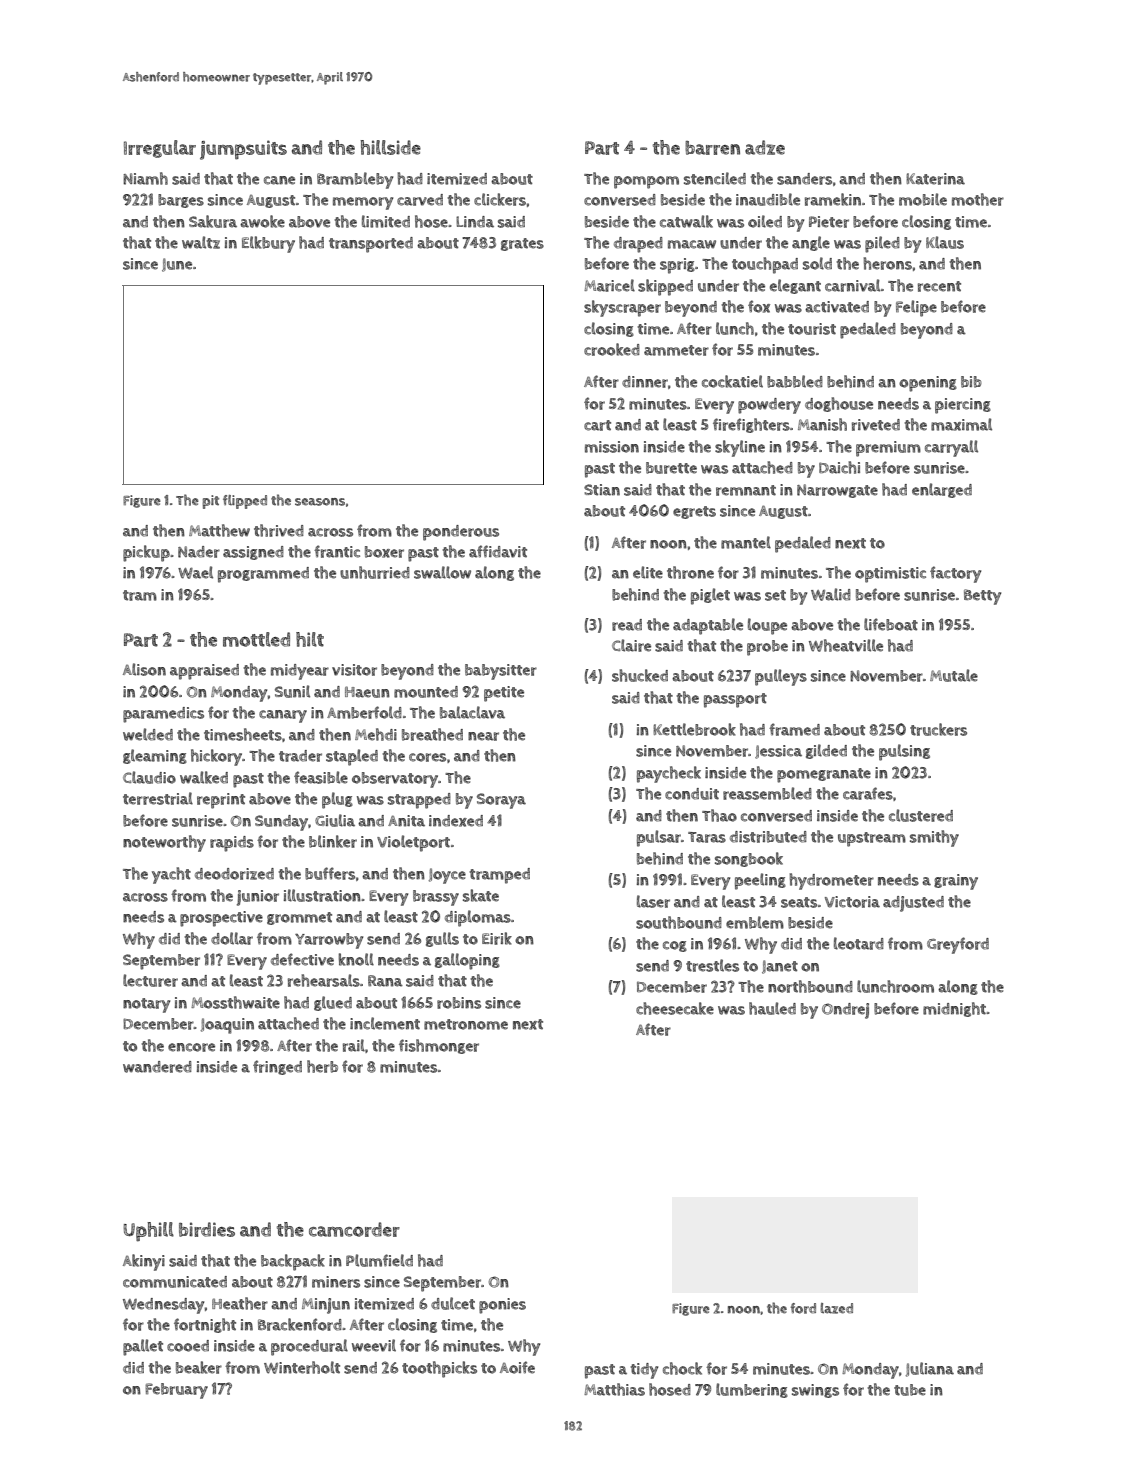  What do you see at coordinates (772, 1008) in the screenshot?
I see `hauled` at bounding box center [772, 1008].
